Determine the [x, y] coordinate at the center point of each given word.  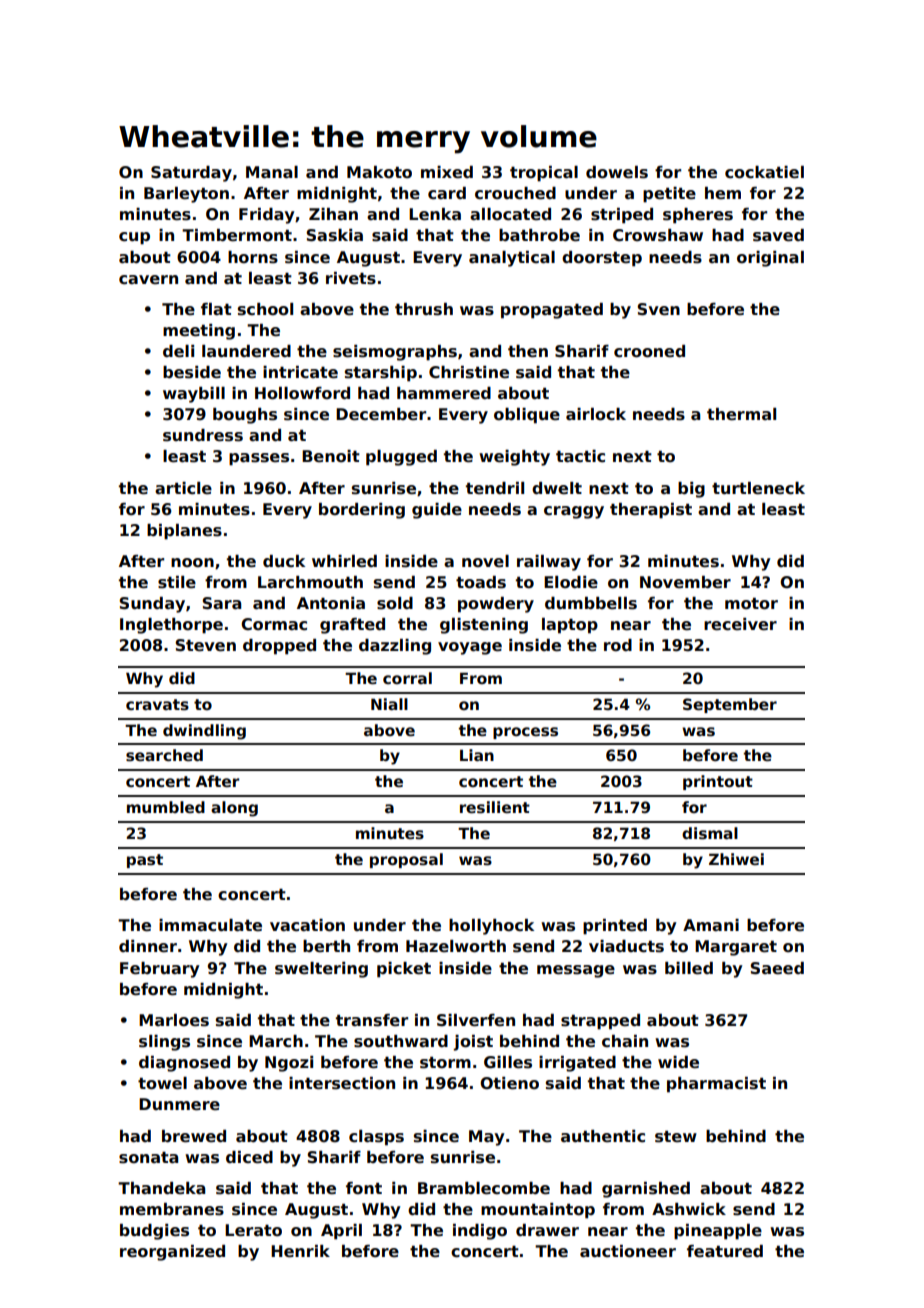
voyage [470, 648]
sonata [148, 1158]
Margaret [736, 948]
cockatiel [764, 172]
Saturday [191, 174]
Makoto [379, 172]
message [576, 971]
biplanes [184, 532]
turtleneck [758, 488]
